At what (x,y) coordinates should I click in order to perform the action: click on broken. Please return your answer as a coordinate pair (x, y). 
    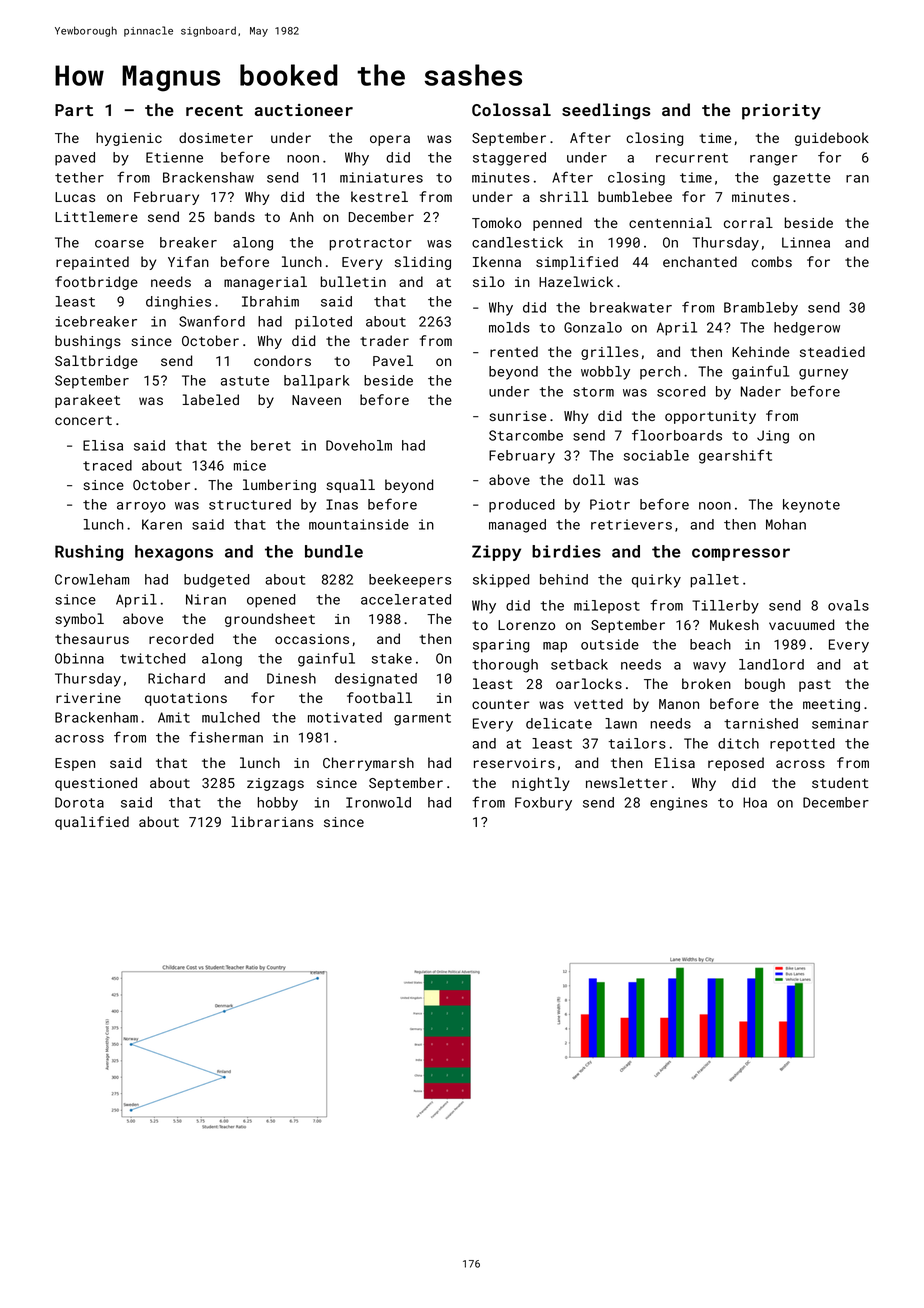
    Looking at the image, I should click on (706, 683).
